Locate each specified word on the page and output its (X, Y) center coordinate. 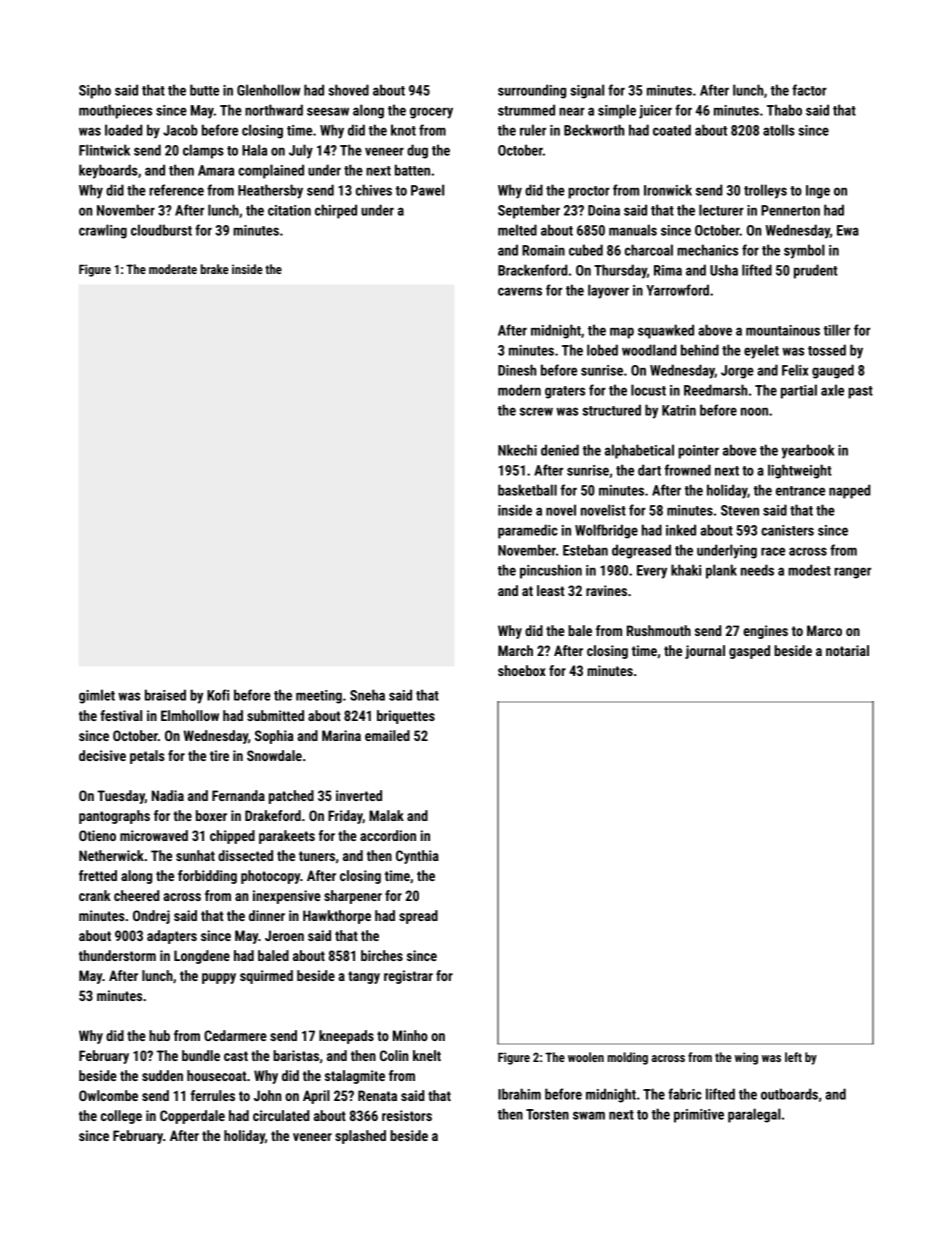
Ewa (848, 230)
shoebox (522, 670)
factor (809, 90)
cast (236, 1056)
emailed (387, 735)
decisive (102, 755)
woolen (586, 1057)
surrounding (532, 91)
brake (215, 269)
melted (517, 230)
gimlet (97, 696)
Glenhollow (268, 90)
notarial (847, 650)
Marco (824, 630)
